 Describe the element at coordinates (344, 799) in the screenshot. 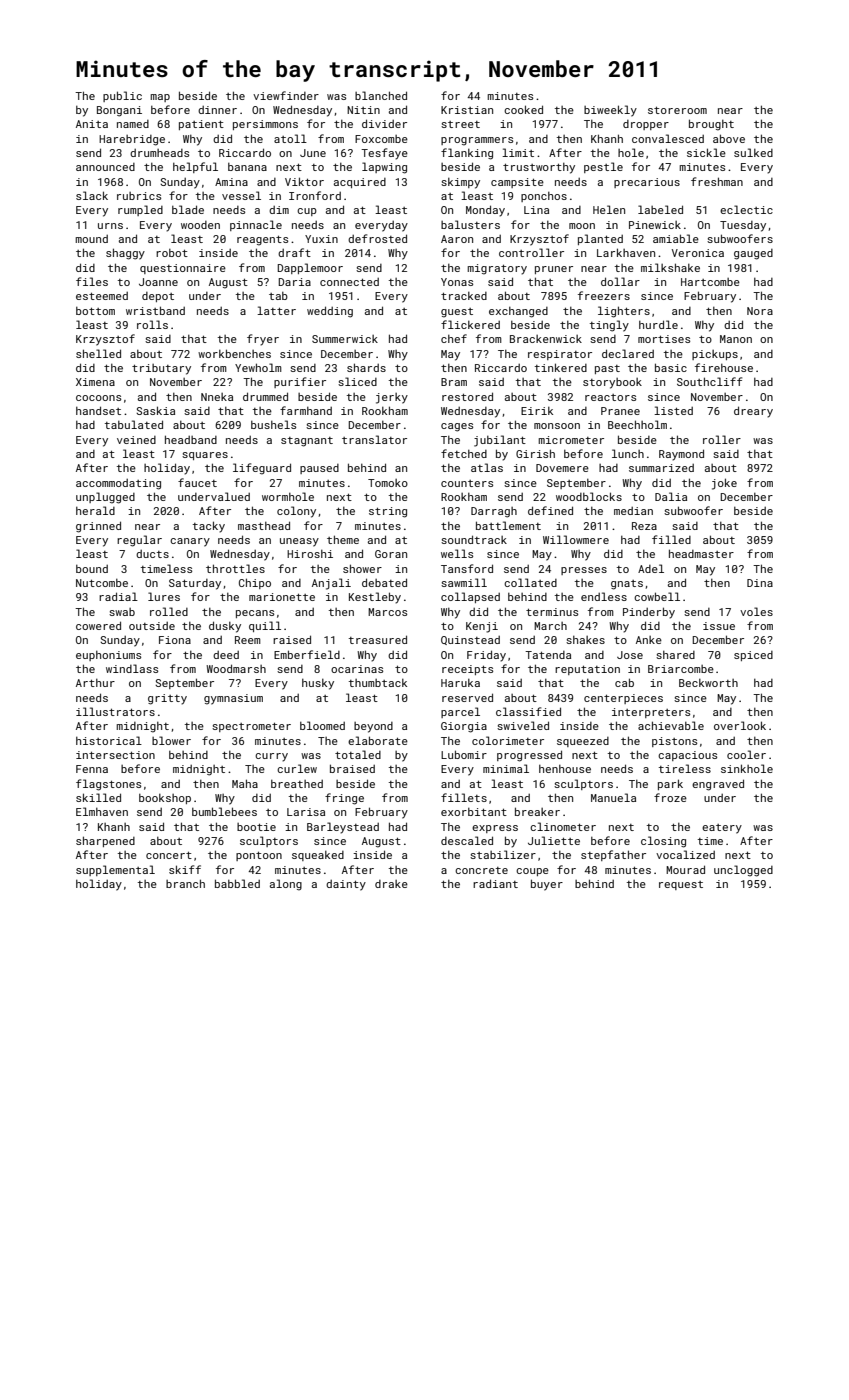

I see `fringe` at that location.
